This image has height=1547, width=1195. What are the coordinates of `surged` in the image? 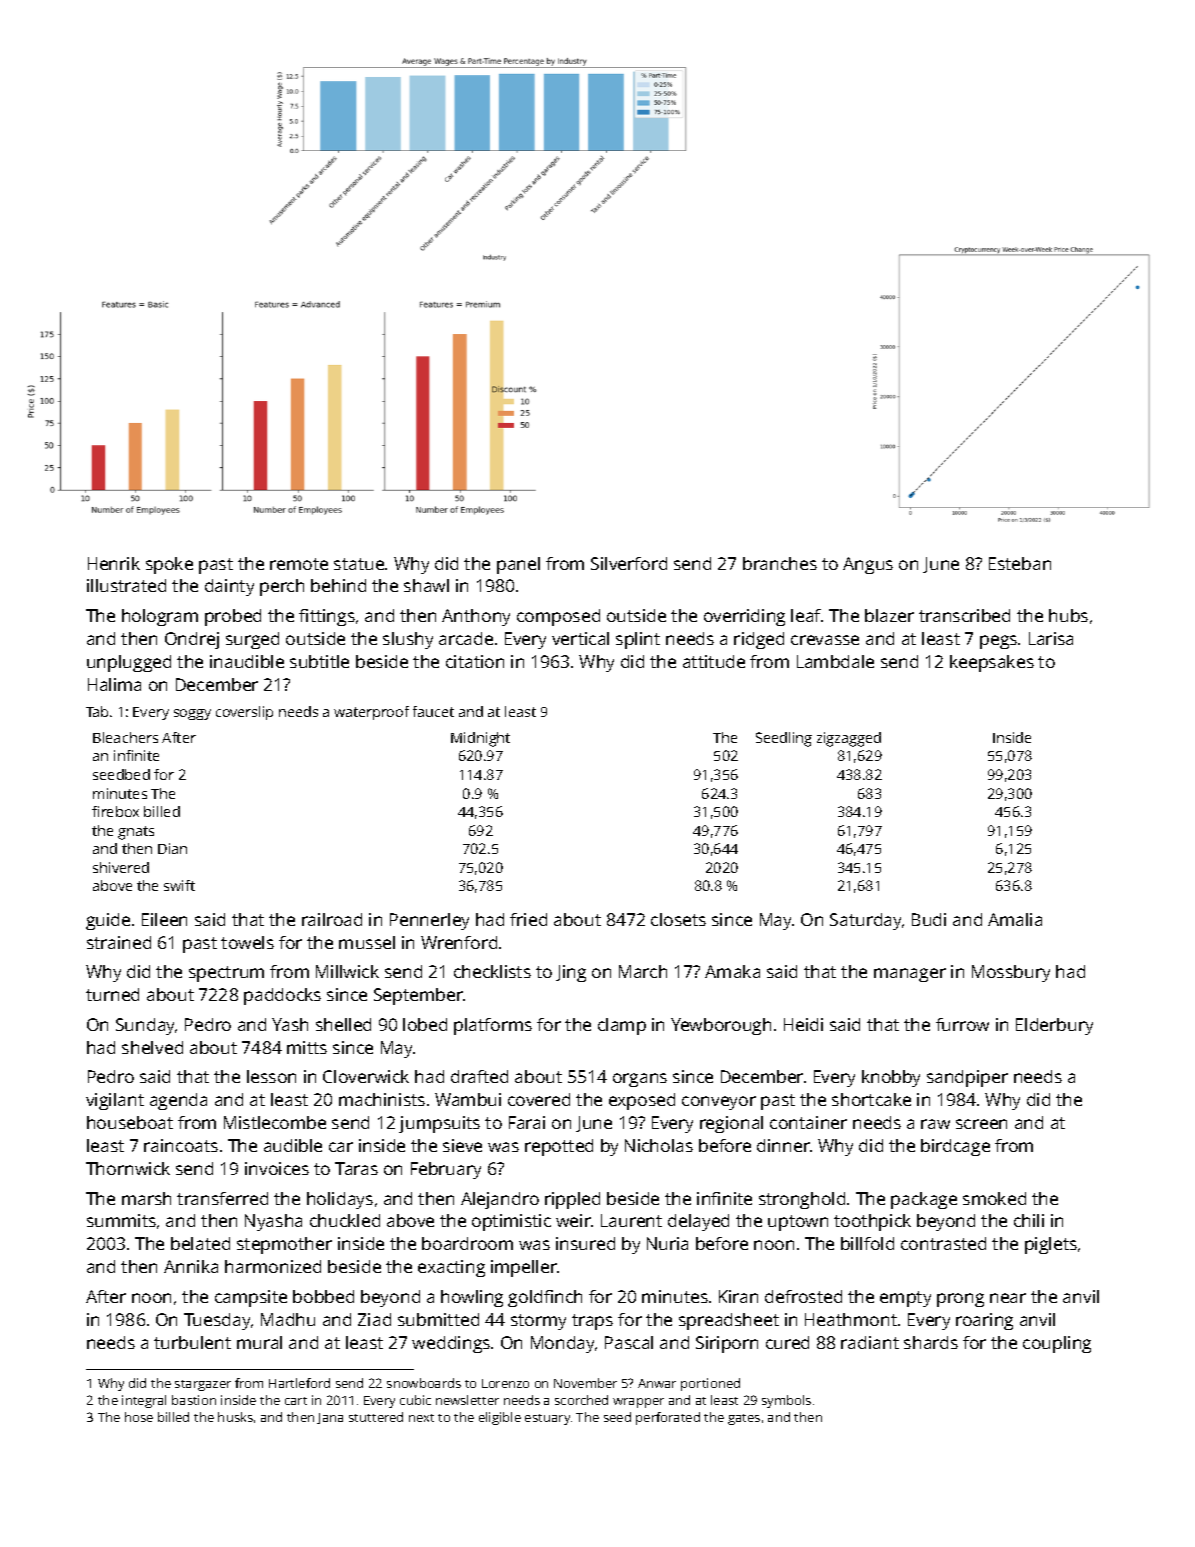 It's located at (252, 640).
